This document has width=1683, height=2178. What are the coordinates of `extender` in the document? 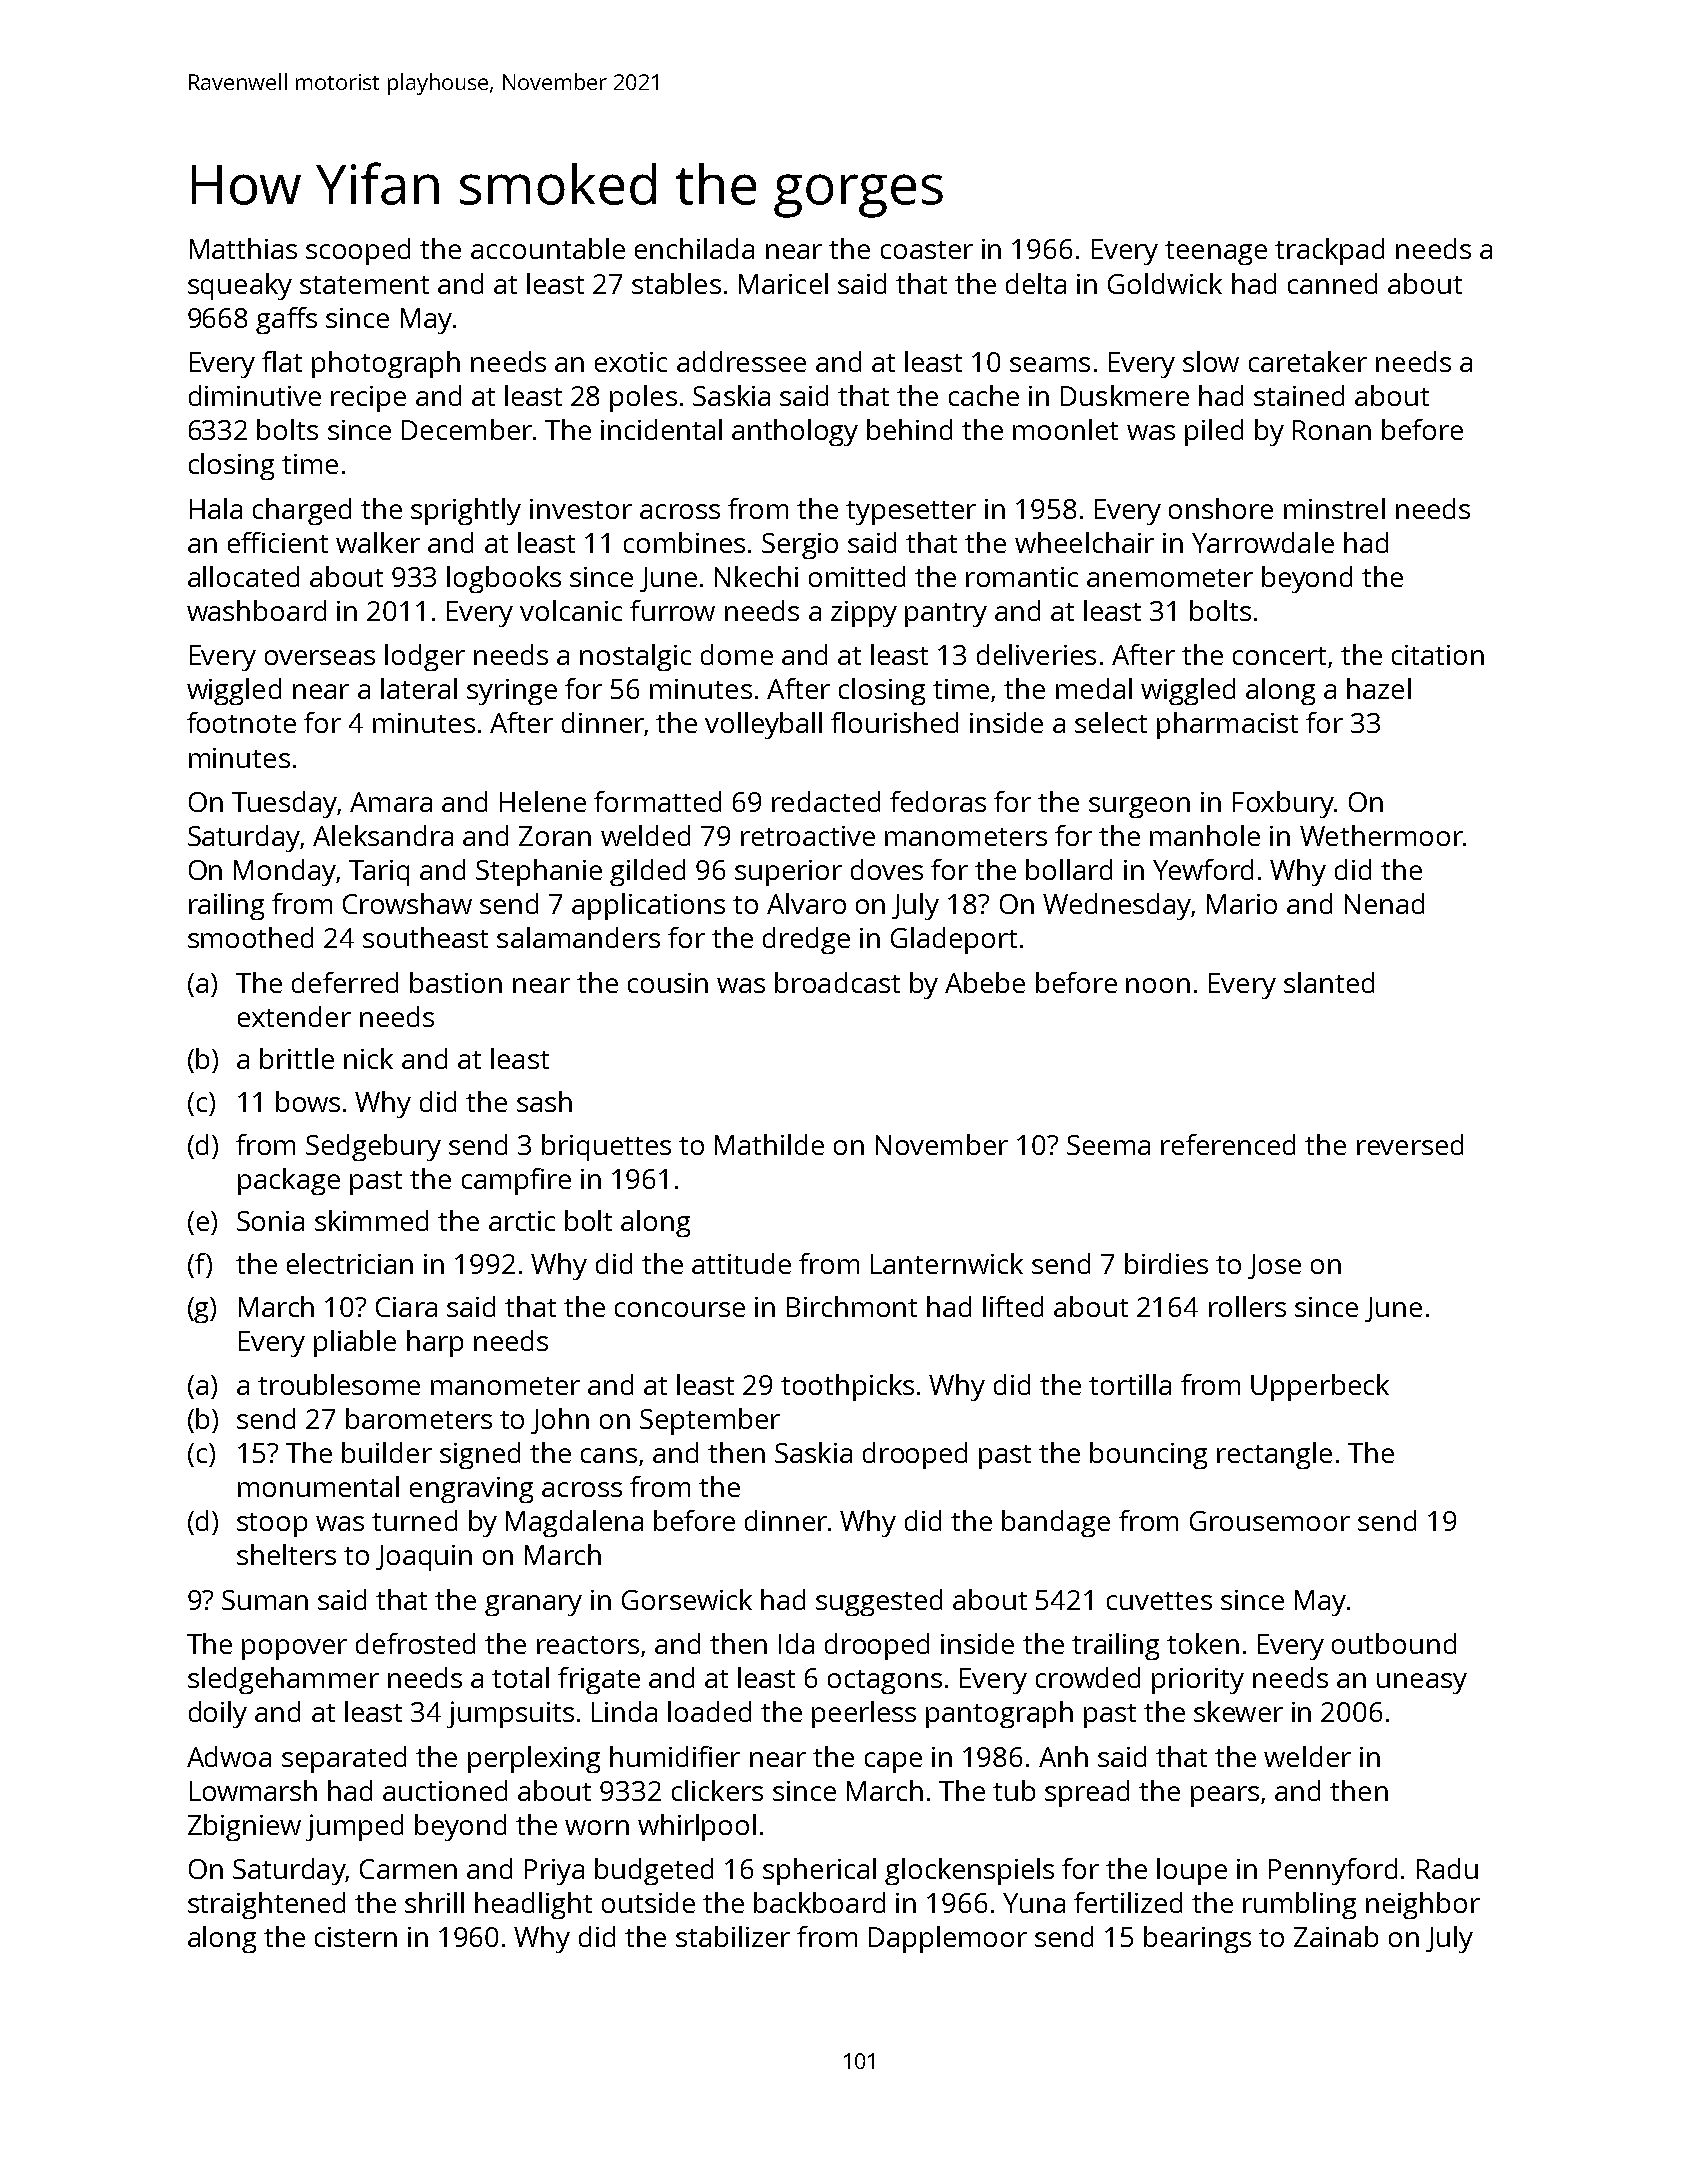 It's located at (294, 1016).
